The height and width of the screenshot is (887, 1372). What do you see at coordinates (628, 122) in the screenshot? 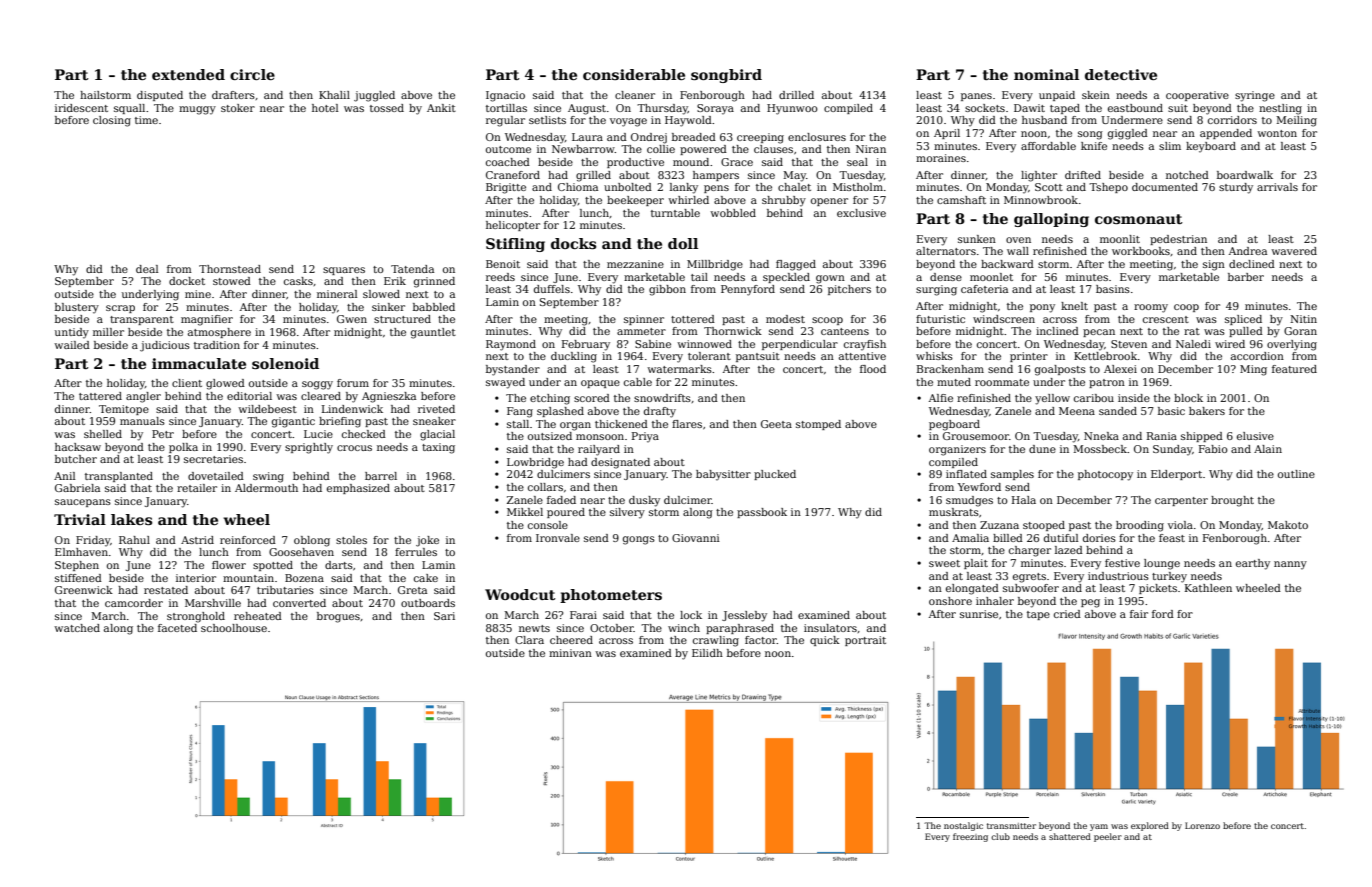
I see `voyage` at bounding box center [628, 122].
